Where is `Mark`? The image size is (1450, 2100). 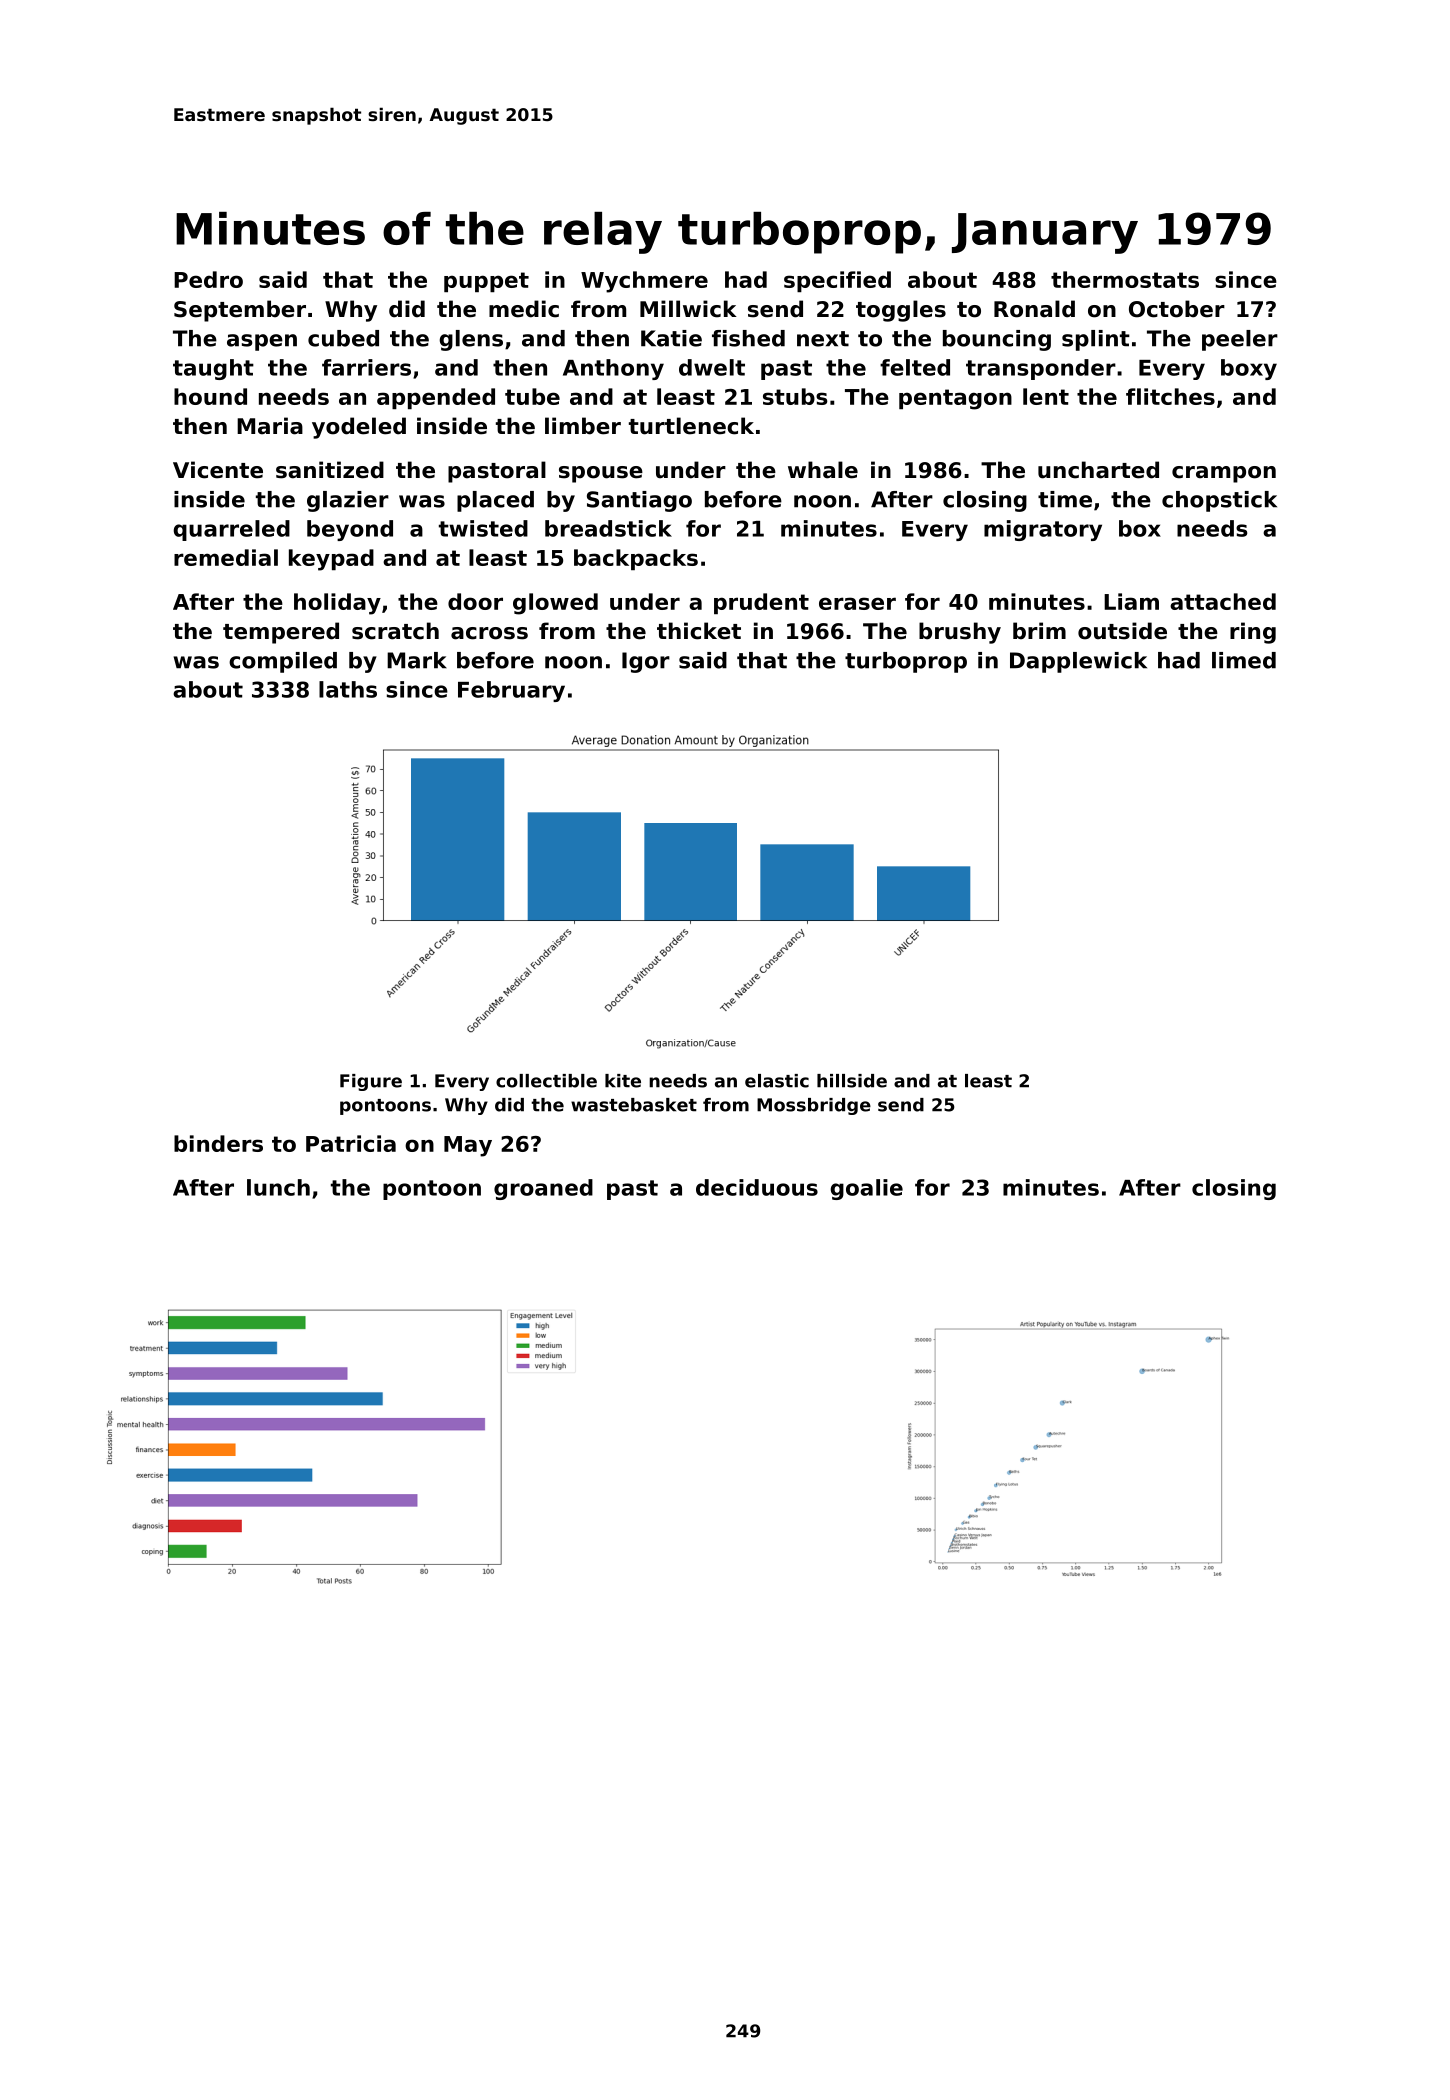
Mark is located at coordinates (417, 660).
